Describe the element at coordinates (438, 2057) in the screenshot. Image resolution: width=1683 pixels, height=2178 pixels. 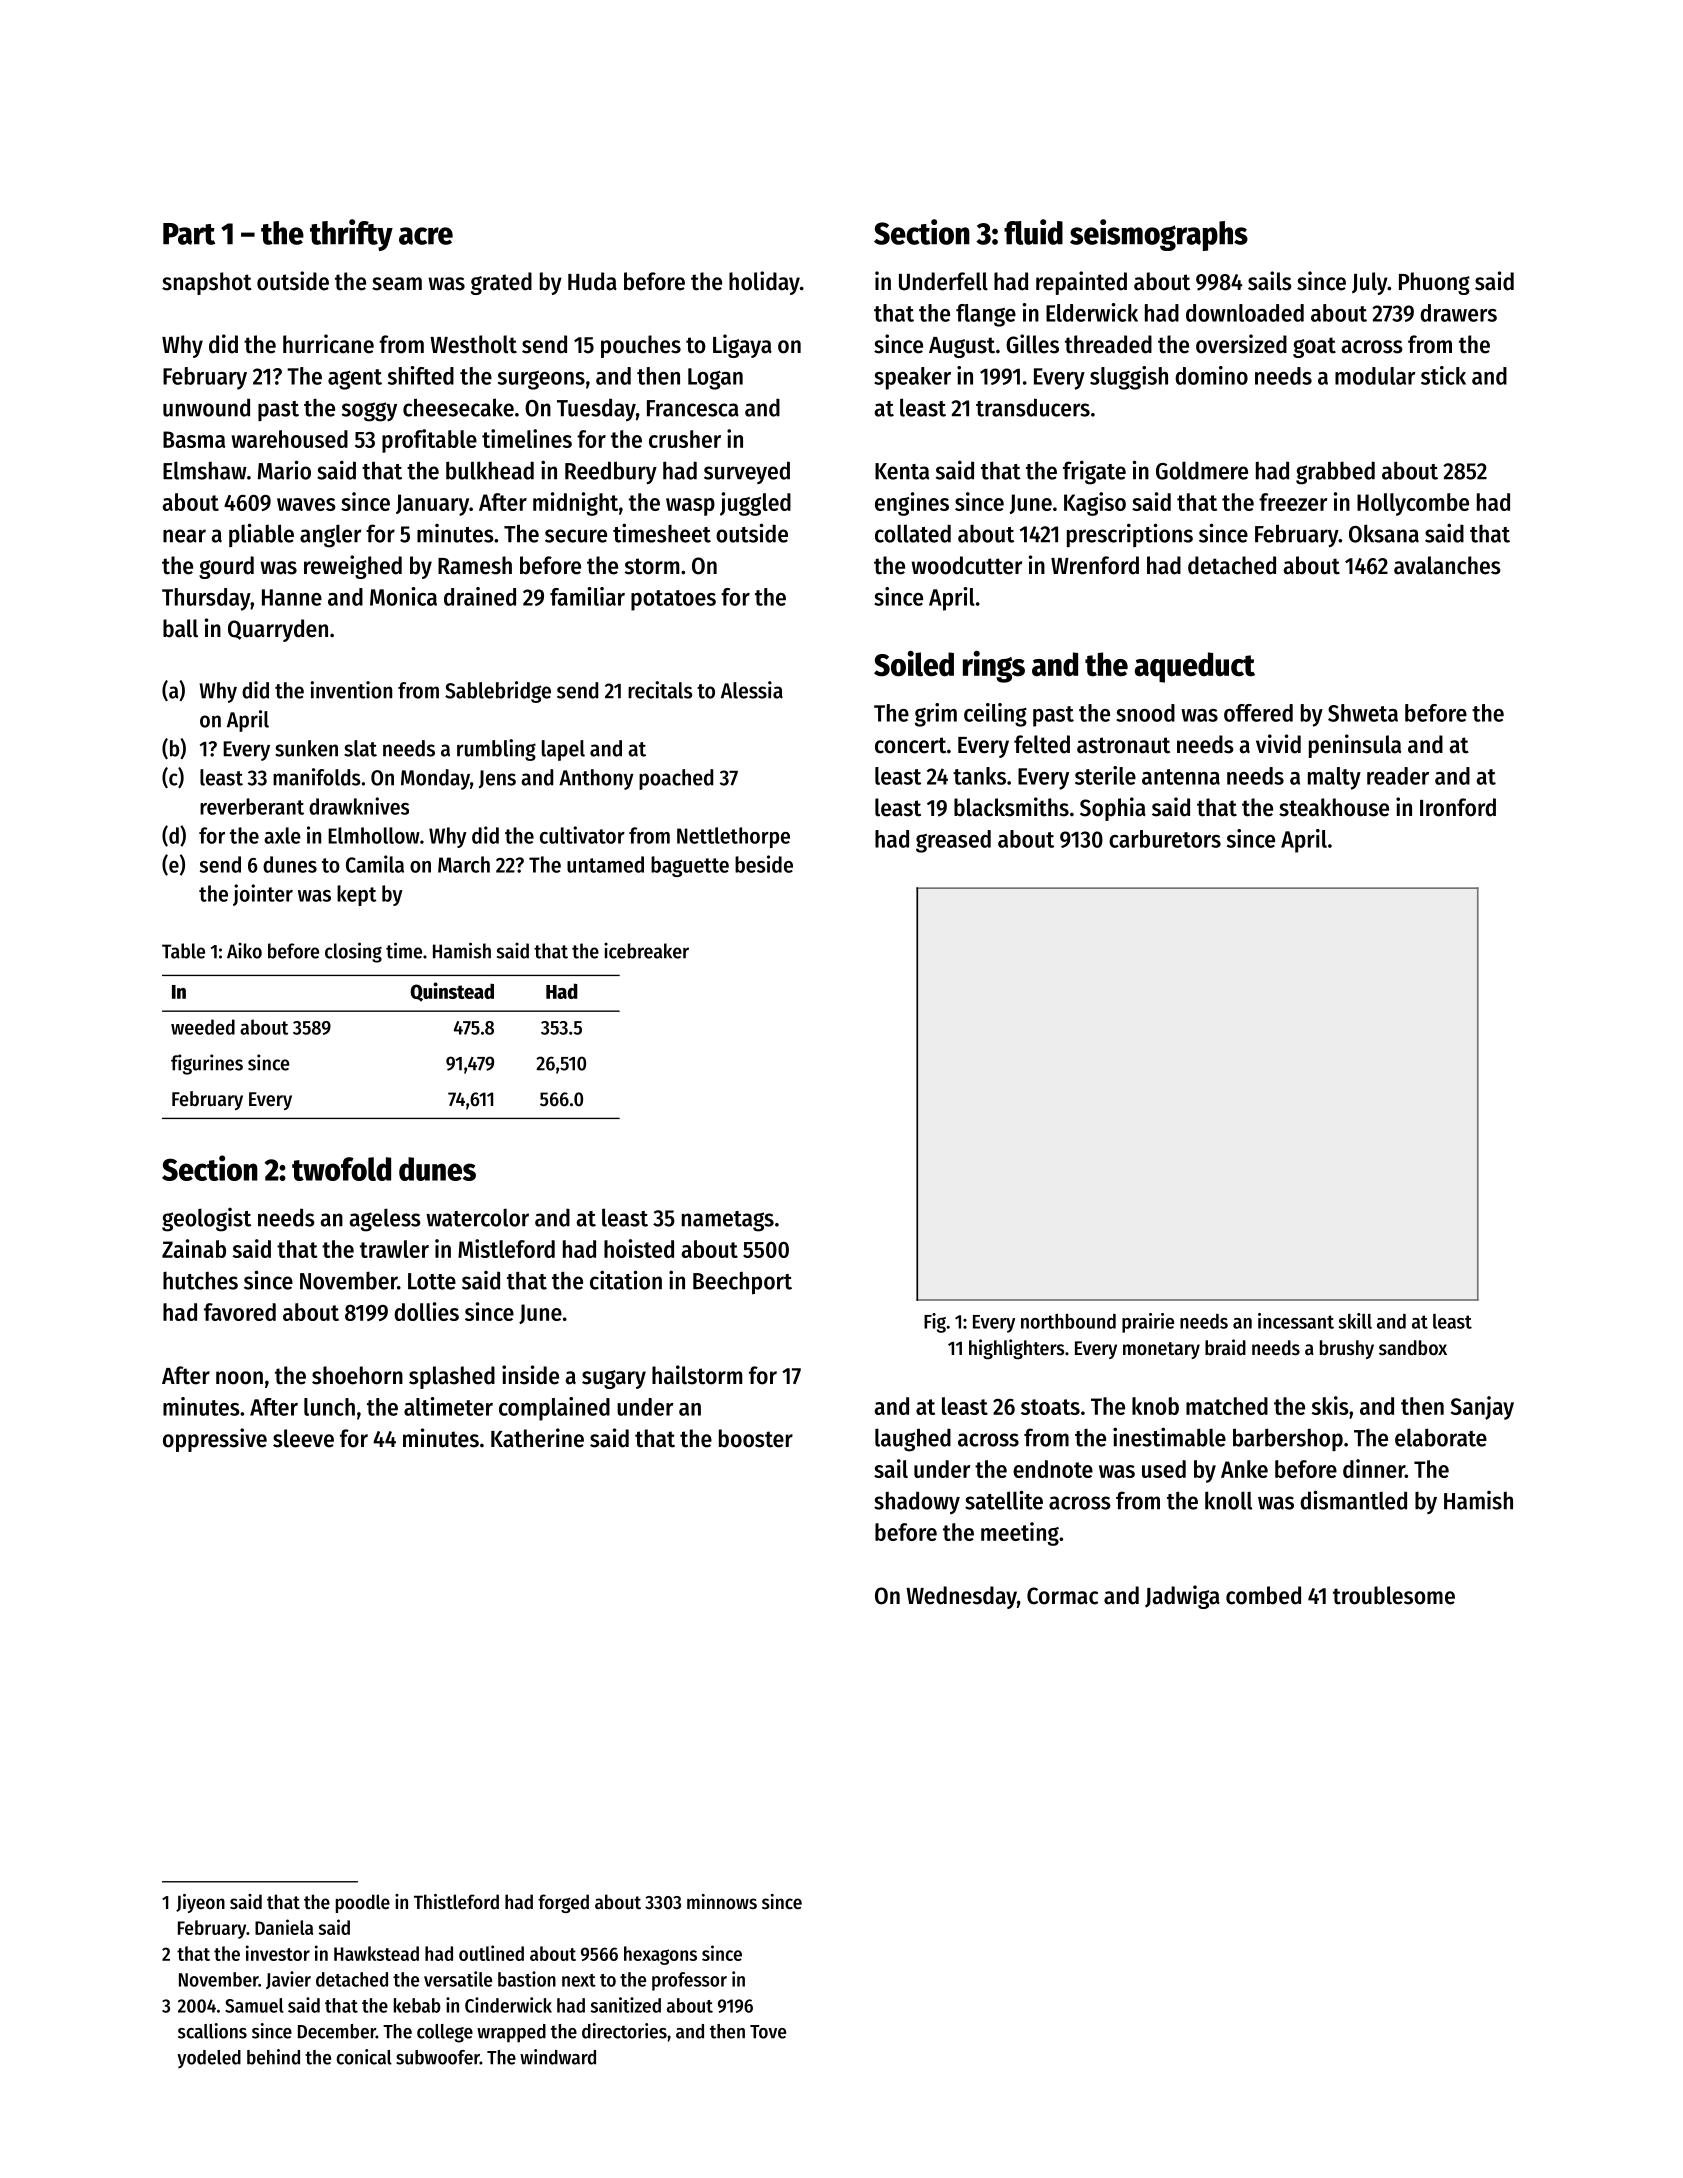
I see `subwoofer` at that location.
